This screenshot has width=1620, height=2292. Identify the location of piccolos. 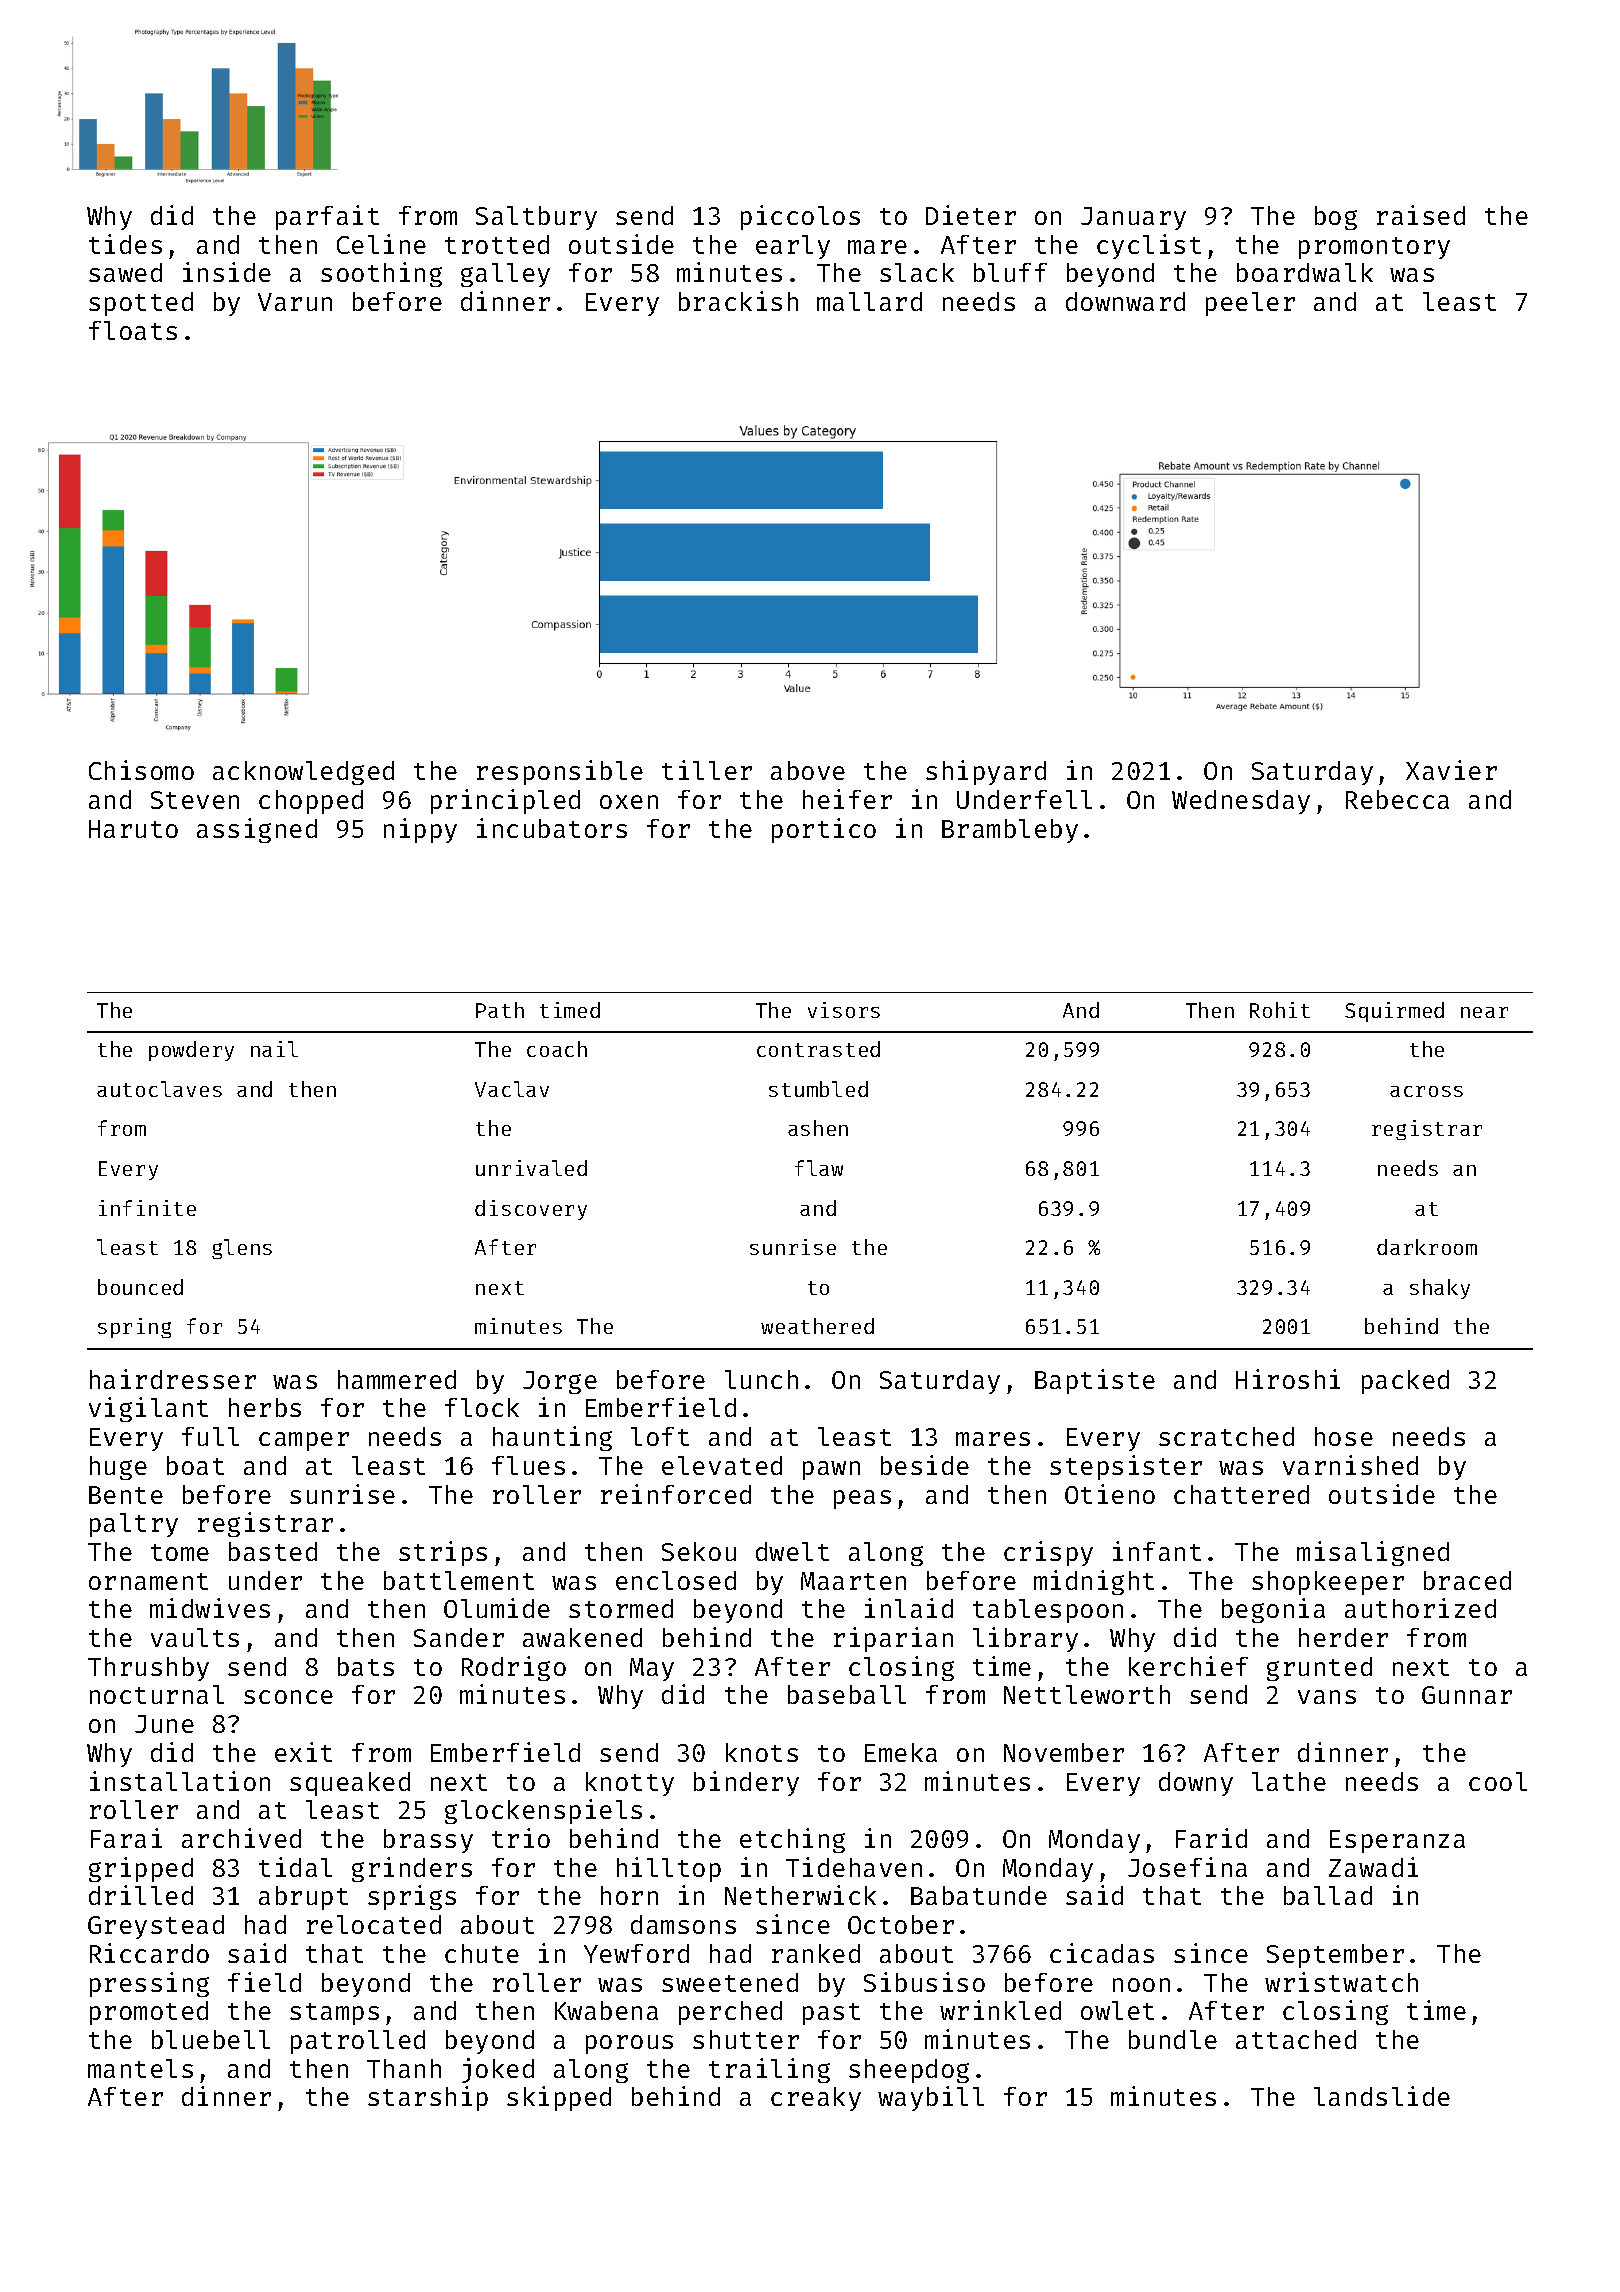
(800, 217).
